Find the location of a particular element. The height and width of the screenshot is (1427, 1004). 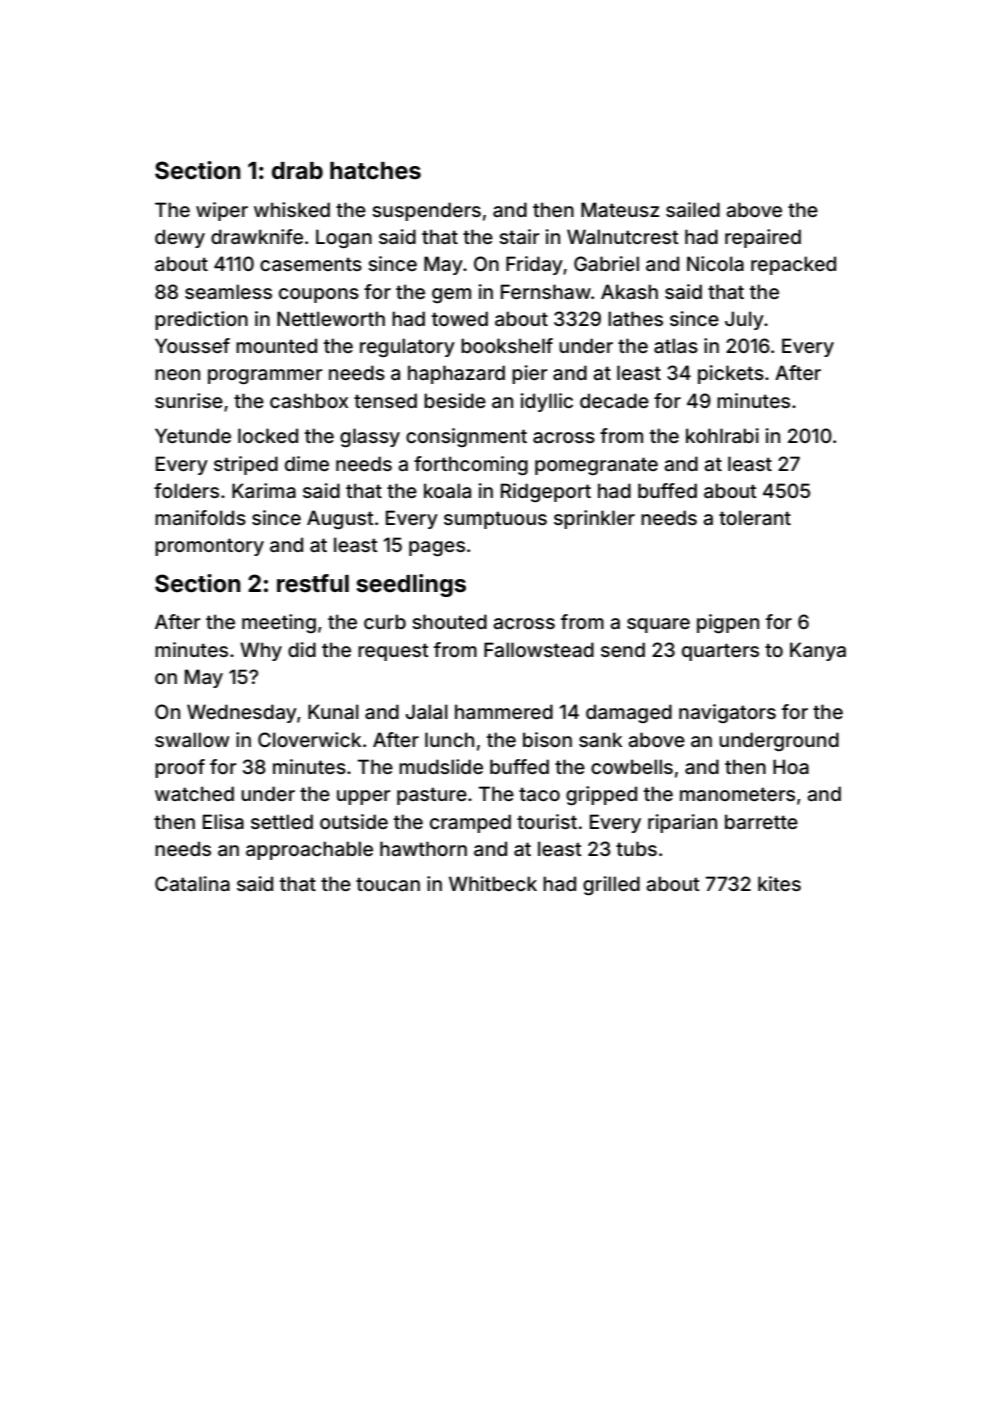

coupons is located at coordinates (319, 295).
